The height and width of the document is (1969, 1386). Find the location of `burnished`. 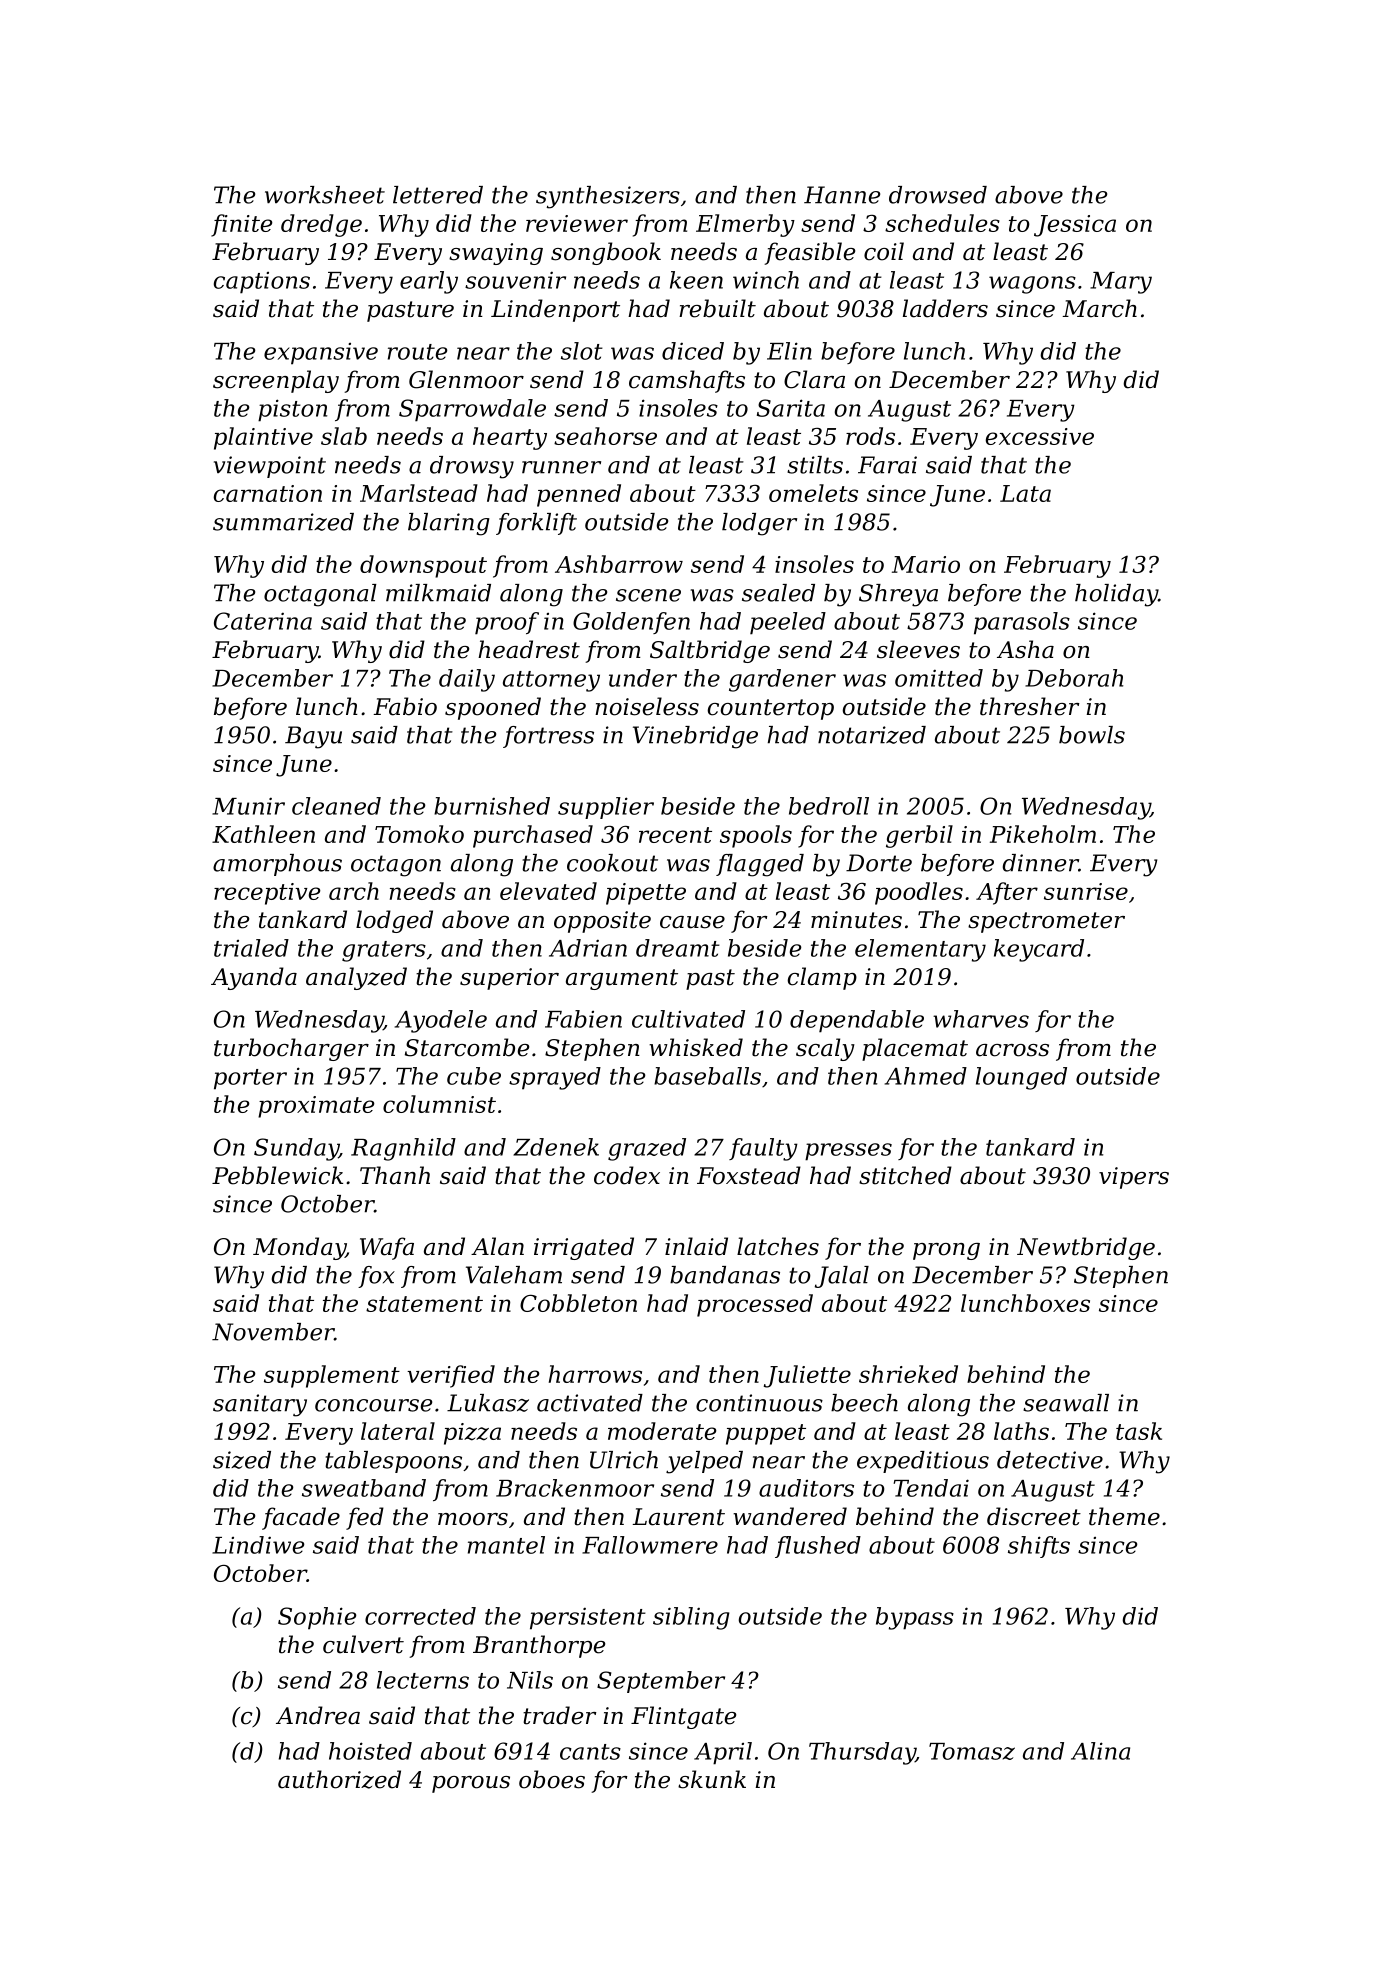

burnished is located at coordinates (492, 806).
